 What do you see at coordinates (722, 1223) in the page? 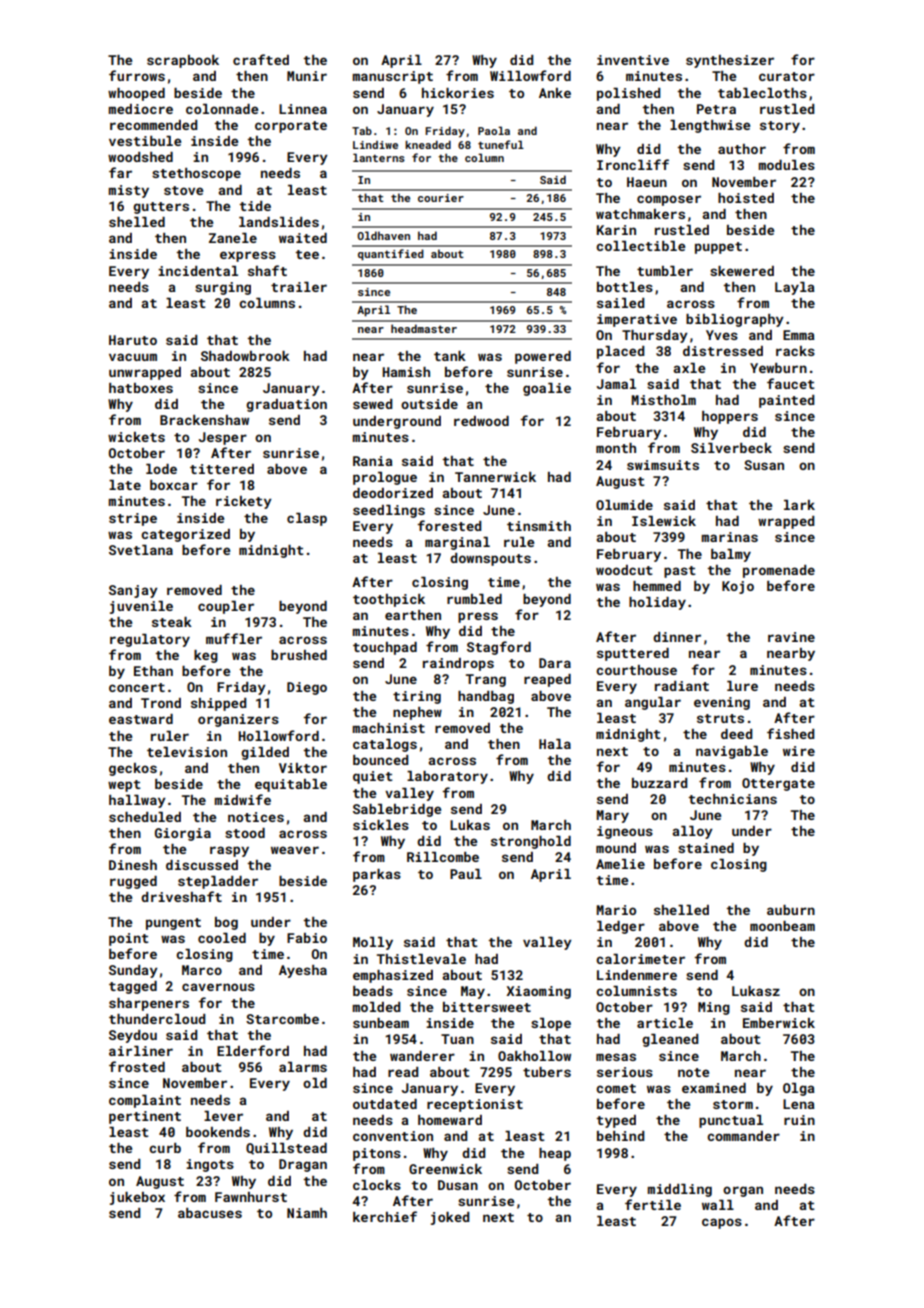
I see `capos` at bounding box center [722, 1223].
